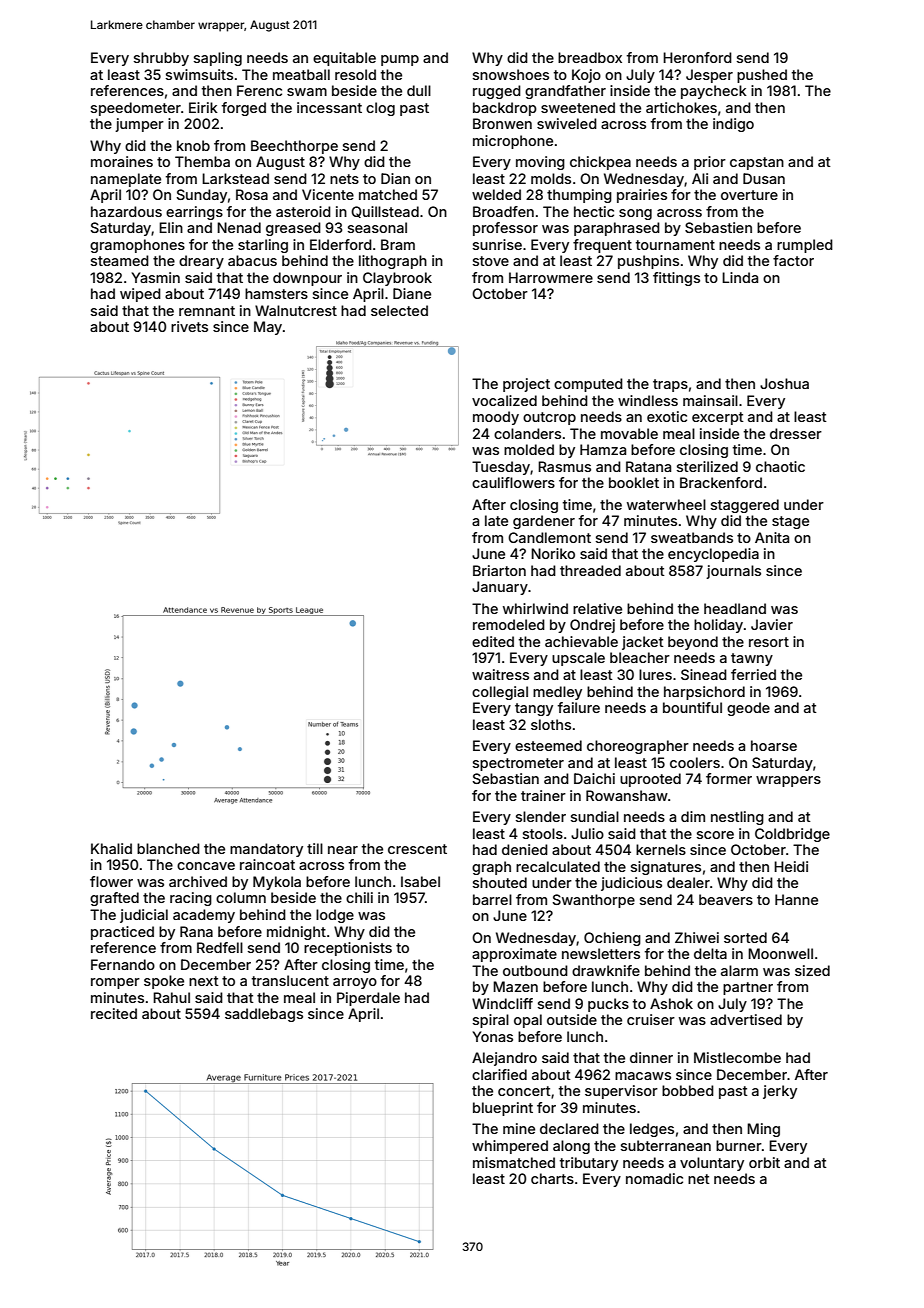 This screenshot has width=924, height=1308. I want to click on Coldbridge, so click(792, 835).
